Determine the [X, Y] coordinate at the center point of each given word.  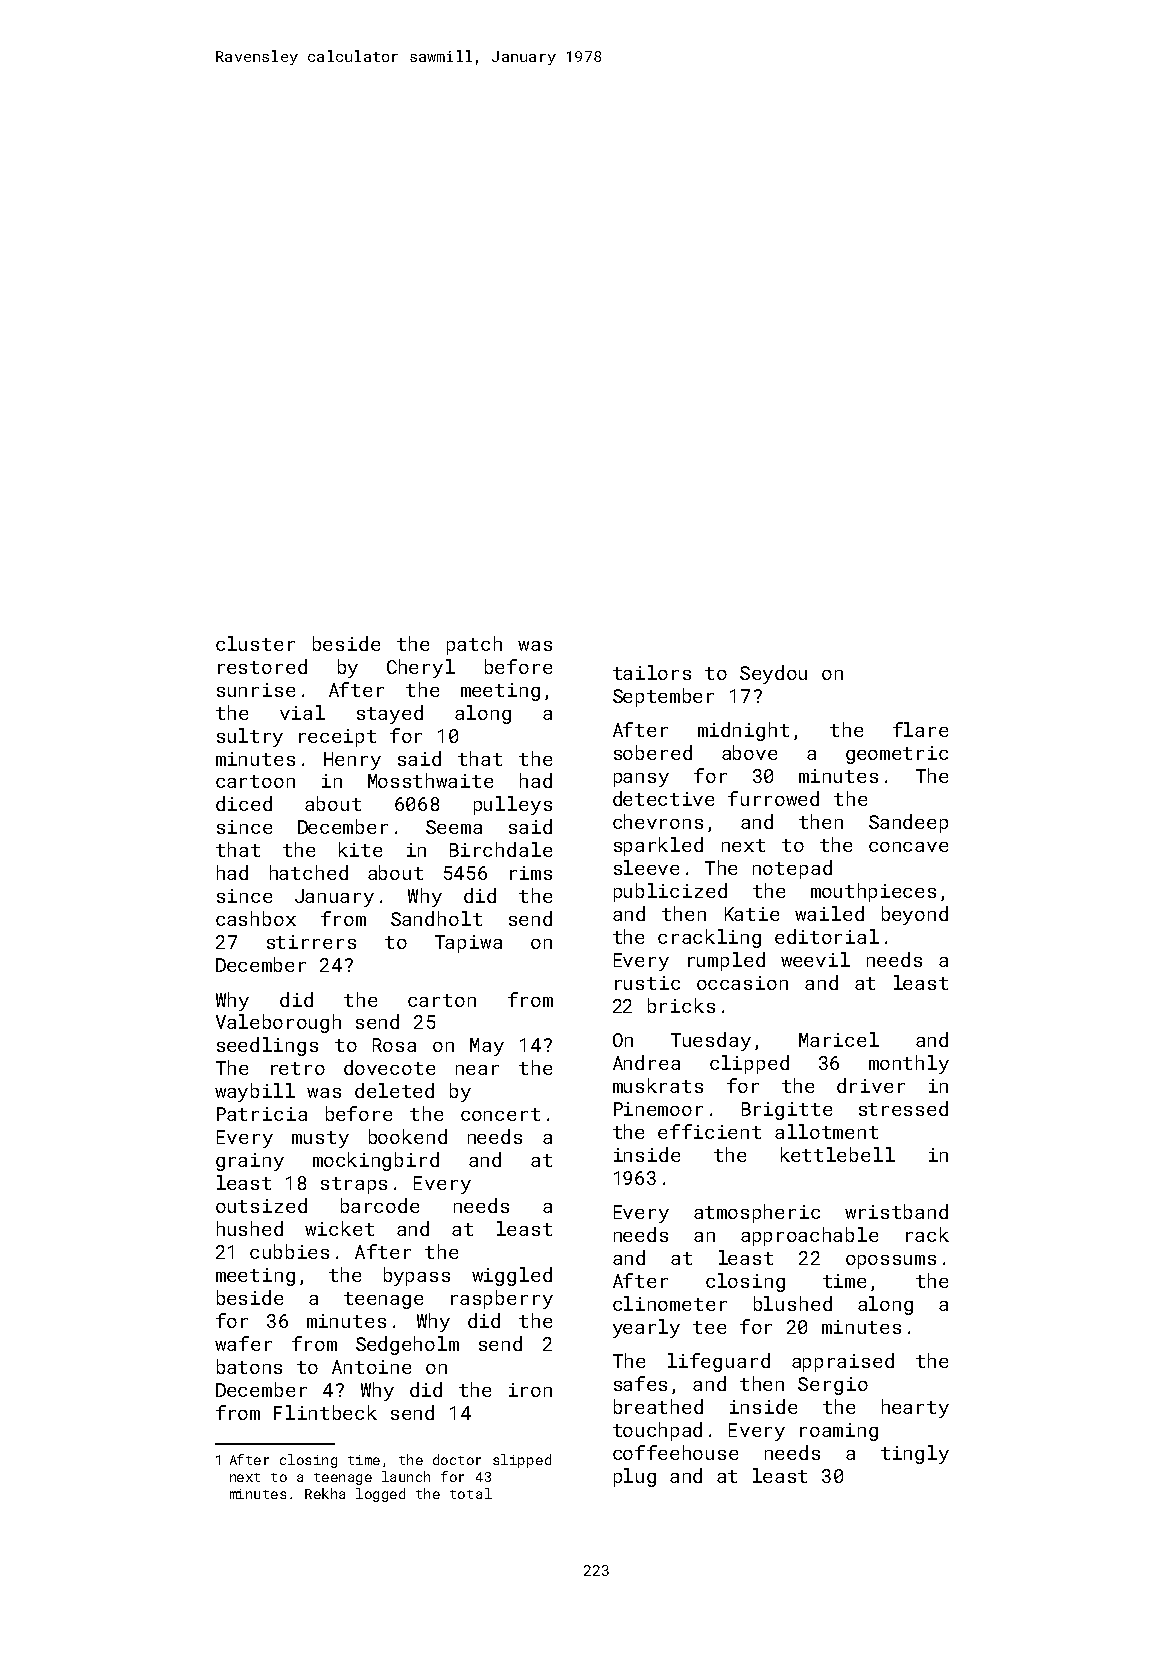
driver [871, 1085]
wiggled [512, 1276]
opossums [891, 1262]
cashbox [256, 918]
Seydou [773, 674]
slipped [522, 1461]
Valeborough [278, 1023]
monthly [909, 1064]
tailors [652, 672]
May [487, 1047]
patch [474, 645]
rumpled [726, 961]
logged [380, 1495]
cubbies [289, 1251]
